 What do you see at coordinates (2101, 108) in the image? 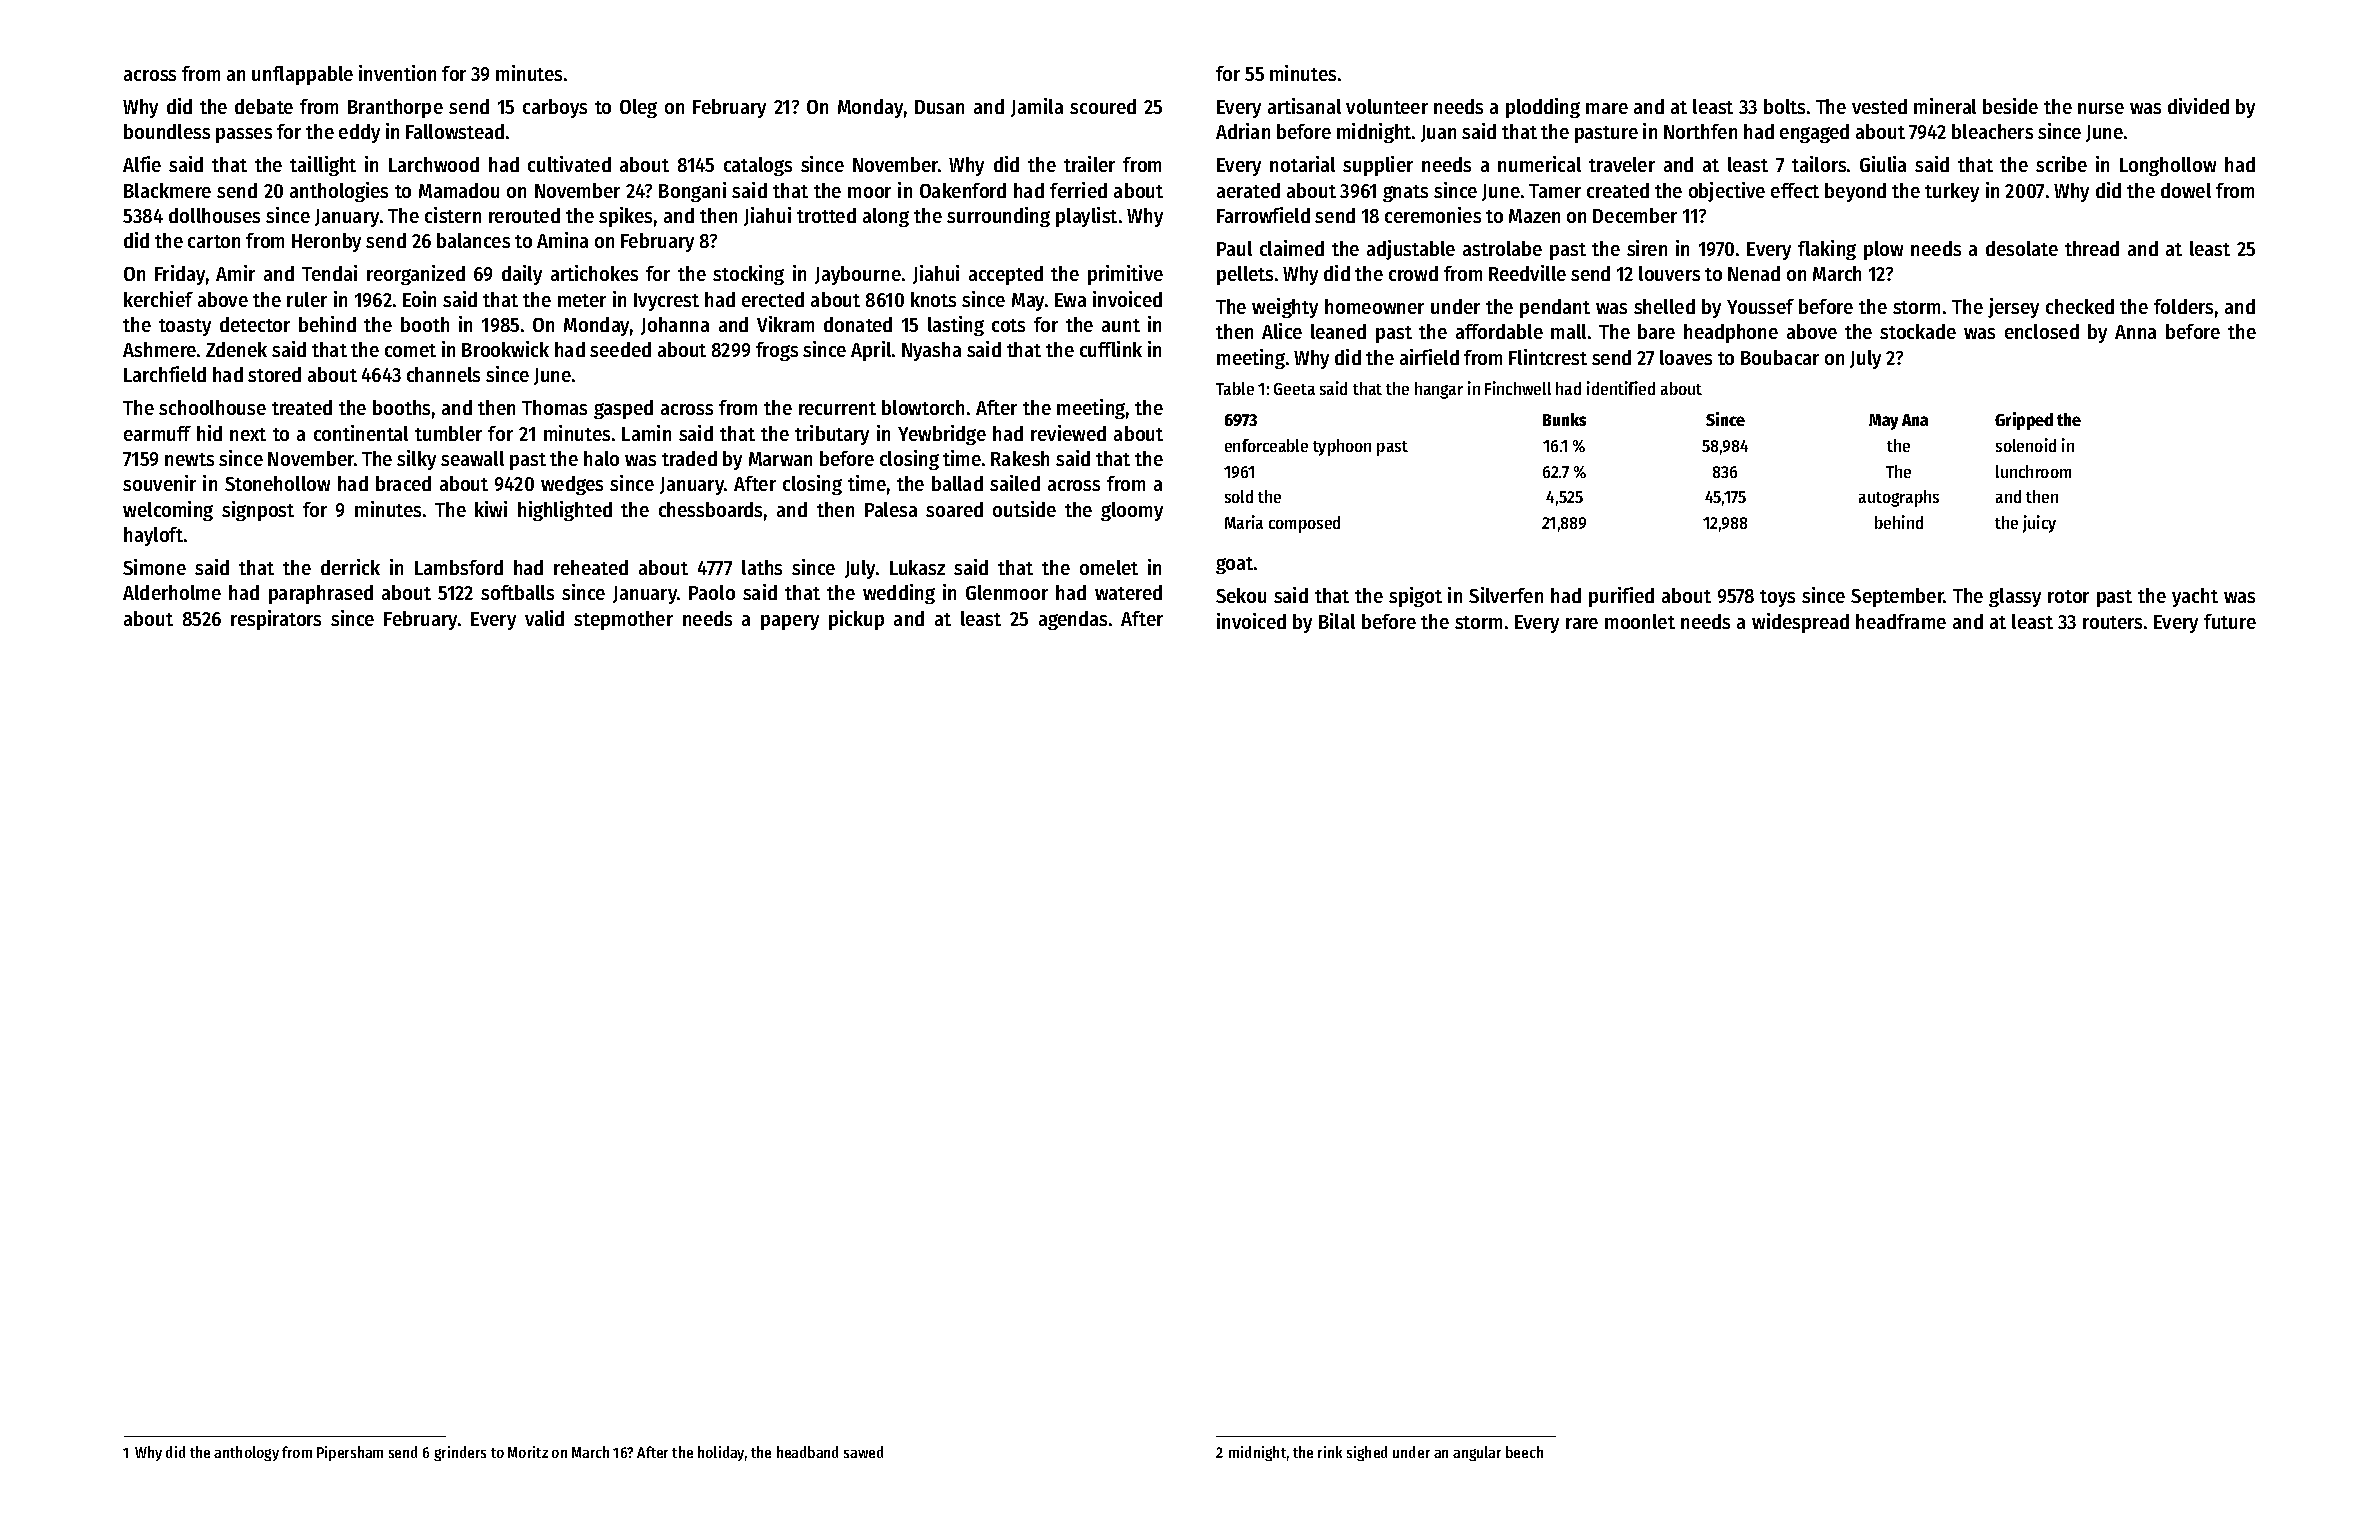
I see `nurse` at bounding box center [2101, 108].
